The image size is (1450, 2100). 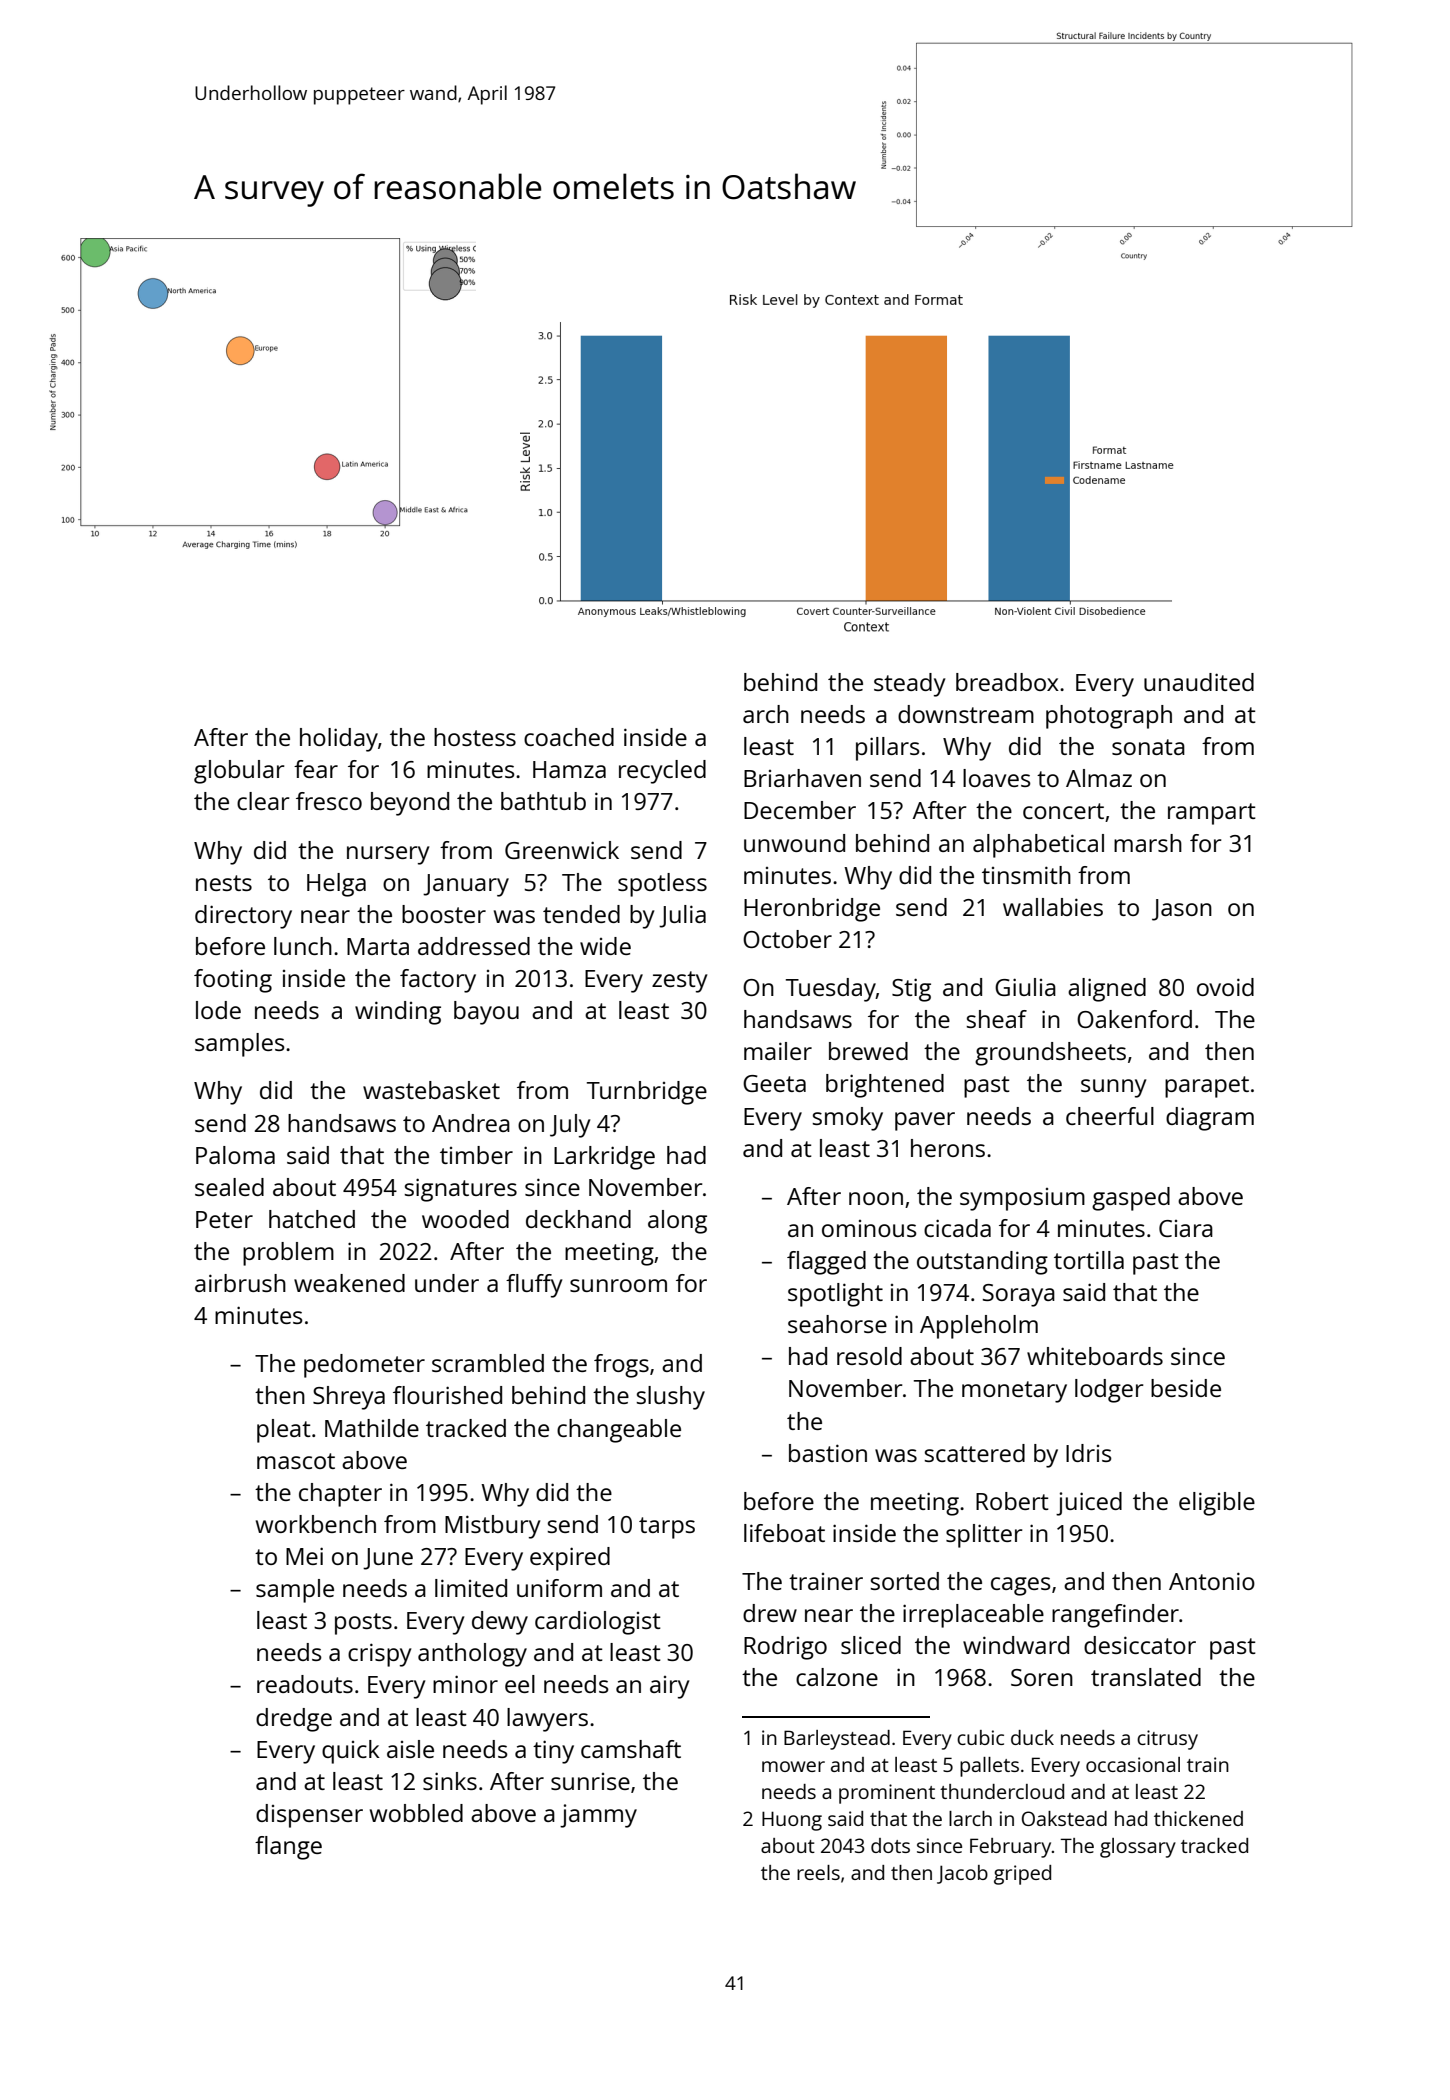 I want to click on nests, so click(x=224, y=883).
